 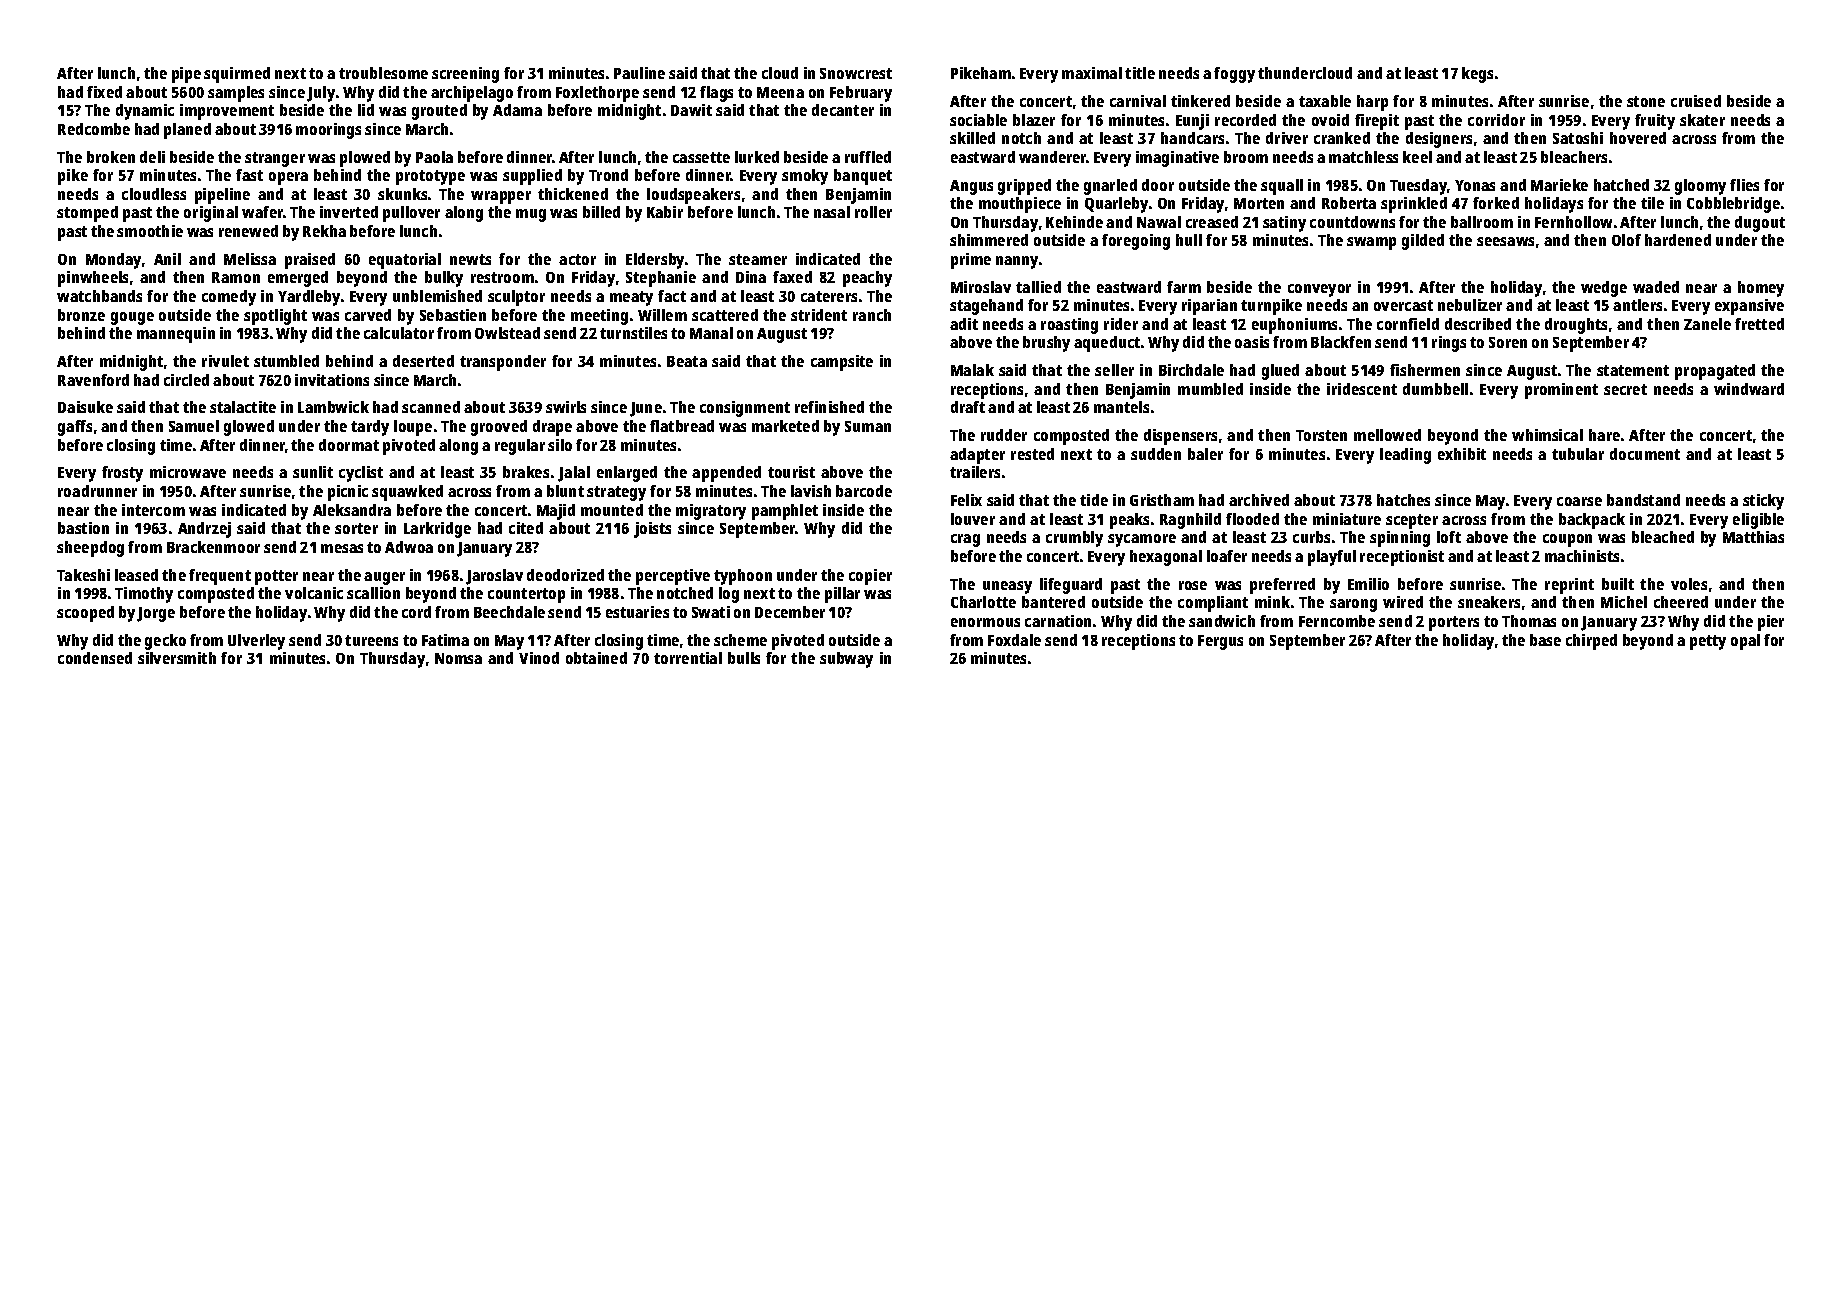 I want to click on hare, so click(x=1604, y=435).
